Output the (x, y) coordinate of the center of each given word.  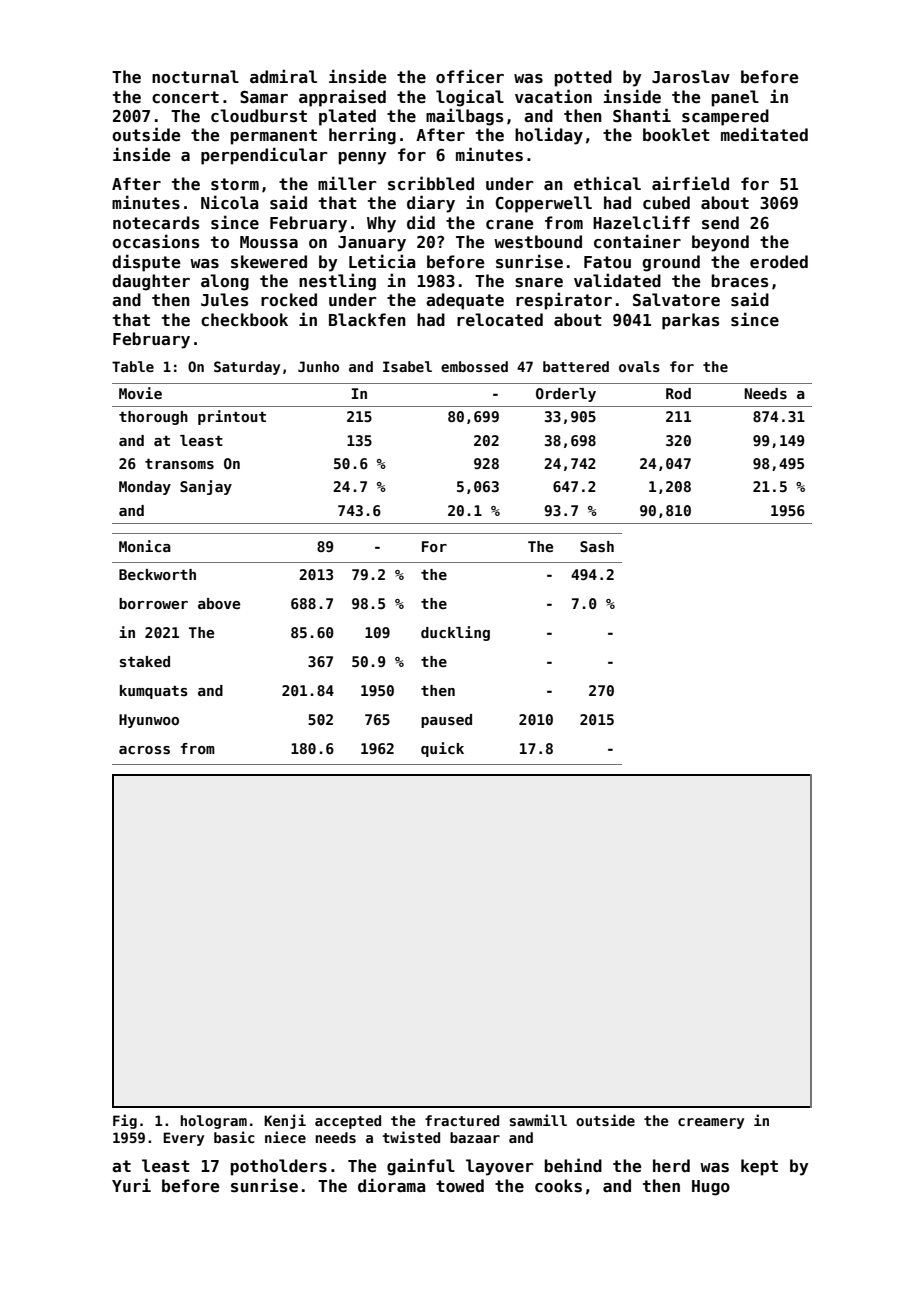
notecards (156, 223)
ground (671, 263)
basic (234, 1137)
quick (442, 749)
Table (133, 366)
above (219, 603)
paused (446, 721)
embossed (474, 366)
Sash (597, 546)
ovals (639, 366)
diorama (391, 1185)
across (144, 750)
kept (759, 1167)
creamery (711, 1123)
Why (381, 224)
